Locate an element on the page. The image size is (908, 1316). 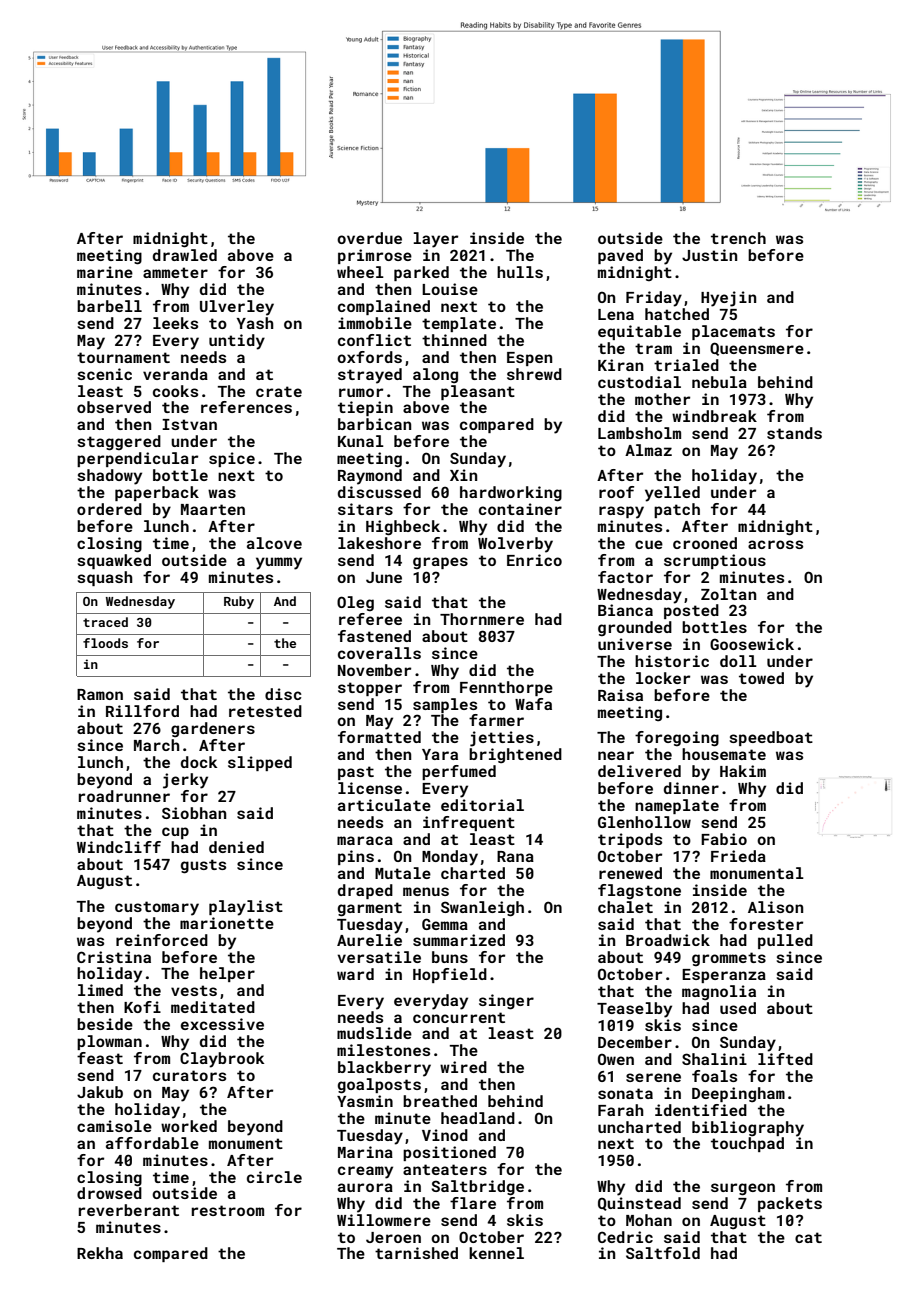
restroom is located at coordinates (228, 1210).
